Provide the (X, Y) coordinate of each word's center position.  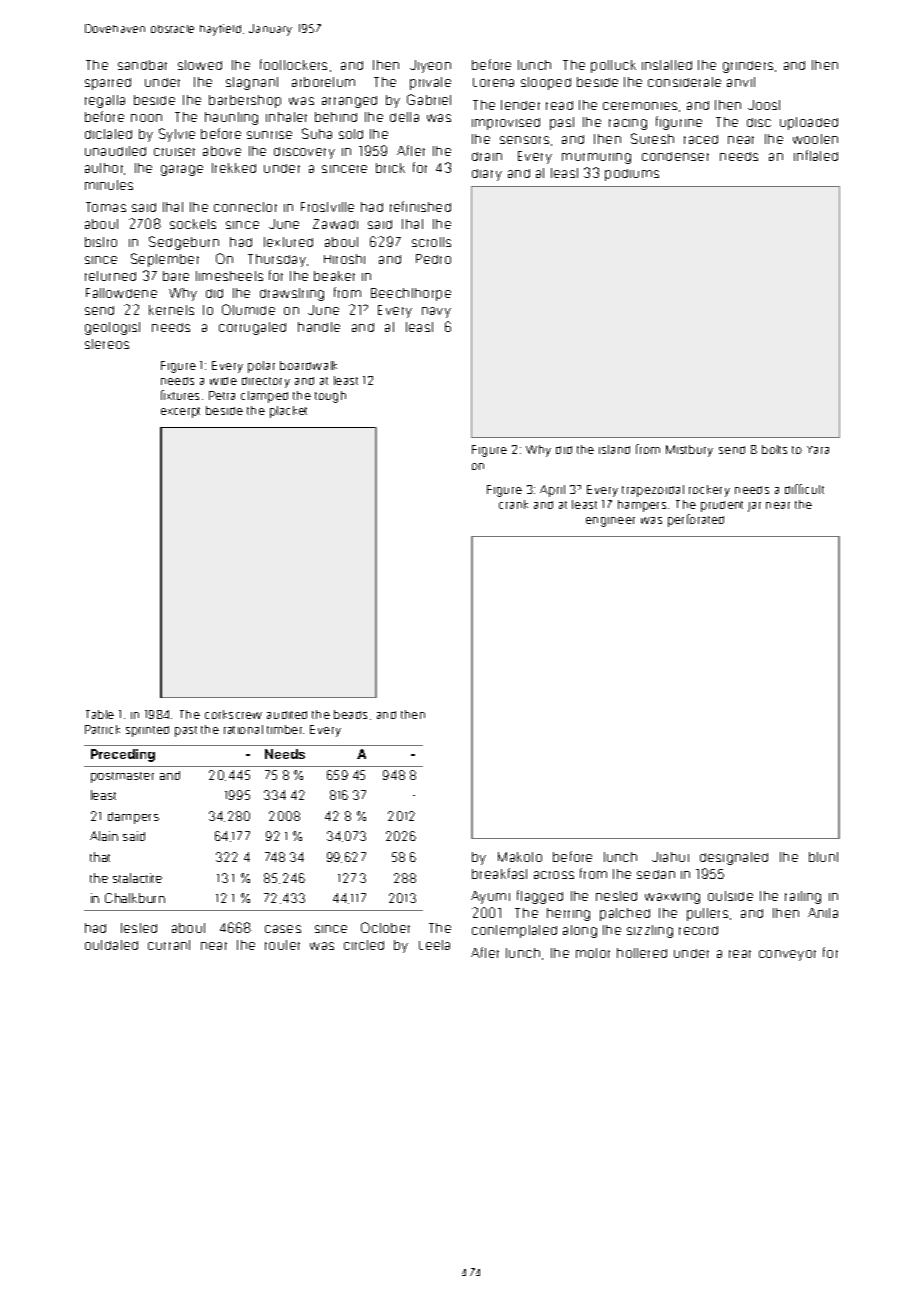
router (282, 945)
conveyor (787, 955)
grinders (748, 67)
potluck (613, 66)
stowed (200, 65)
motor (593, 953)
